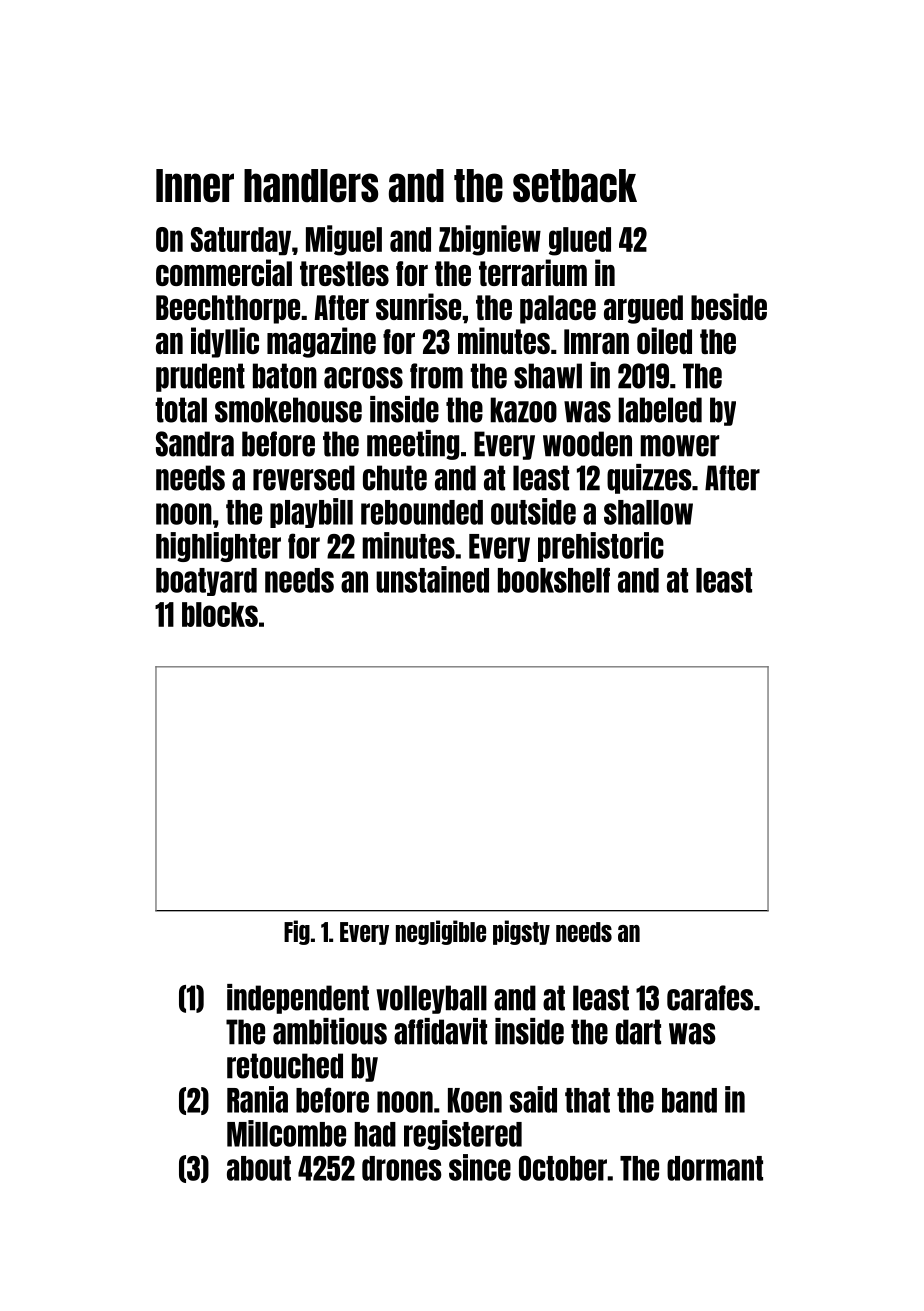  Describe the element at coordinates (664, 340) in the page. I see `oiled` at that location.
